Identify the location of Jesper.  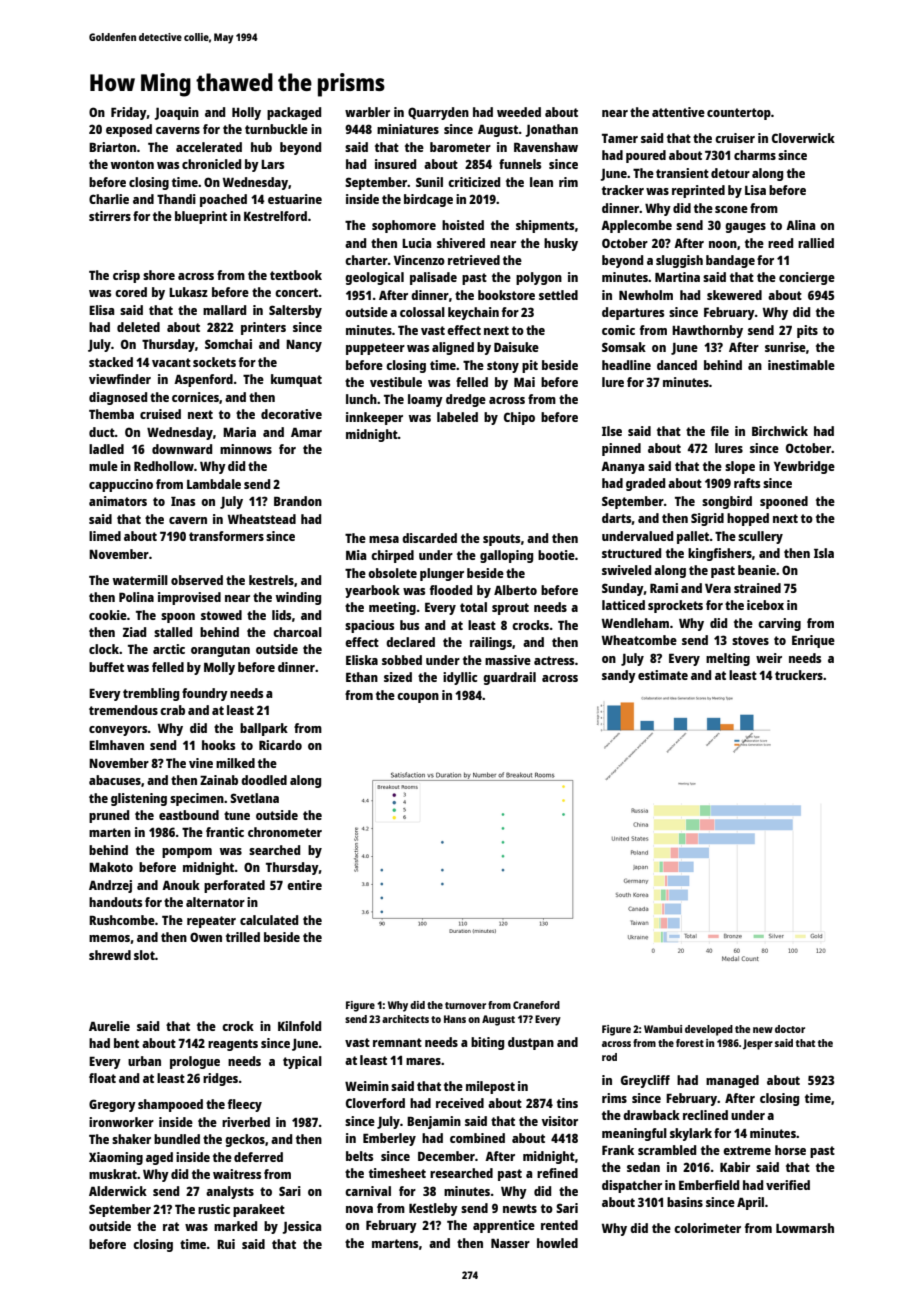
(758, 1044).
